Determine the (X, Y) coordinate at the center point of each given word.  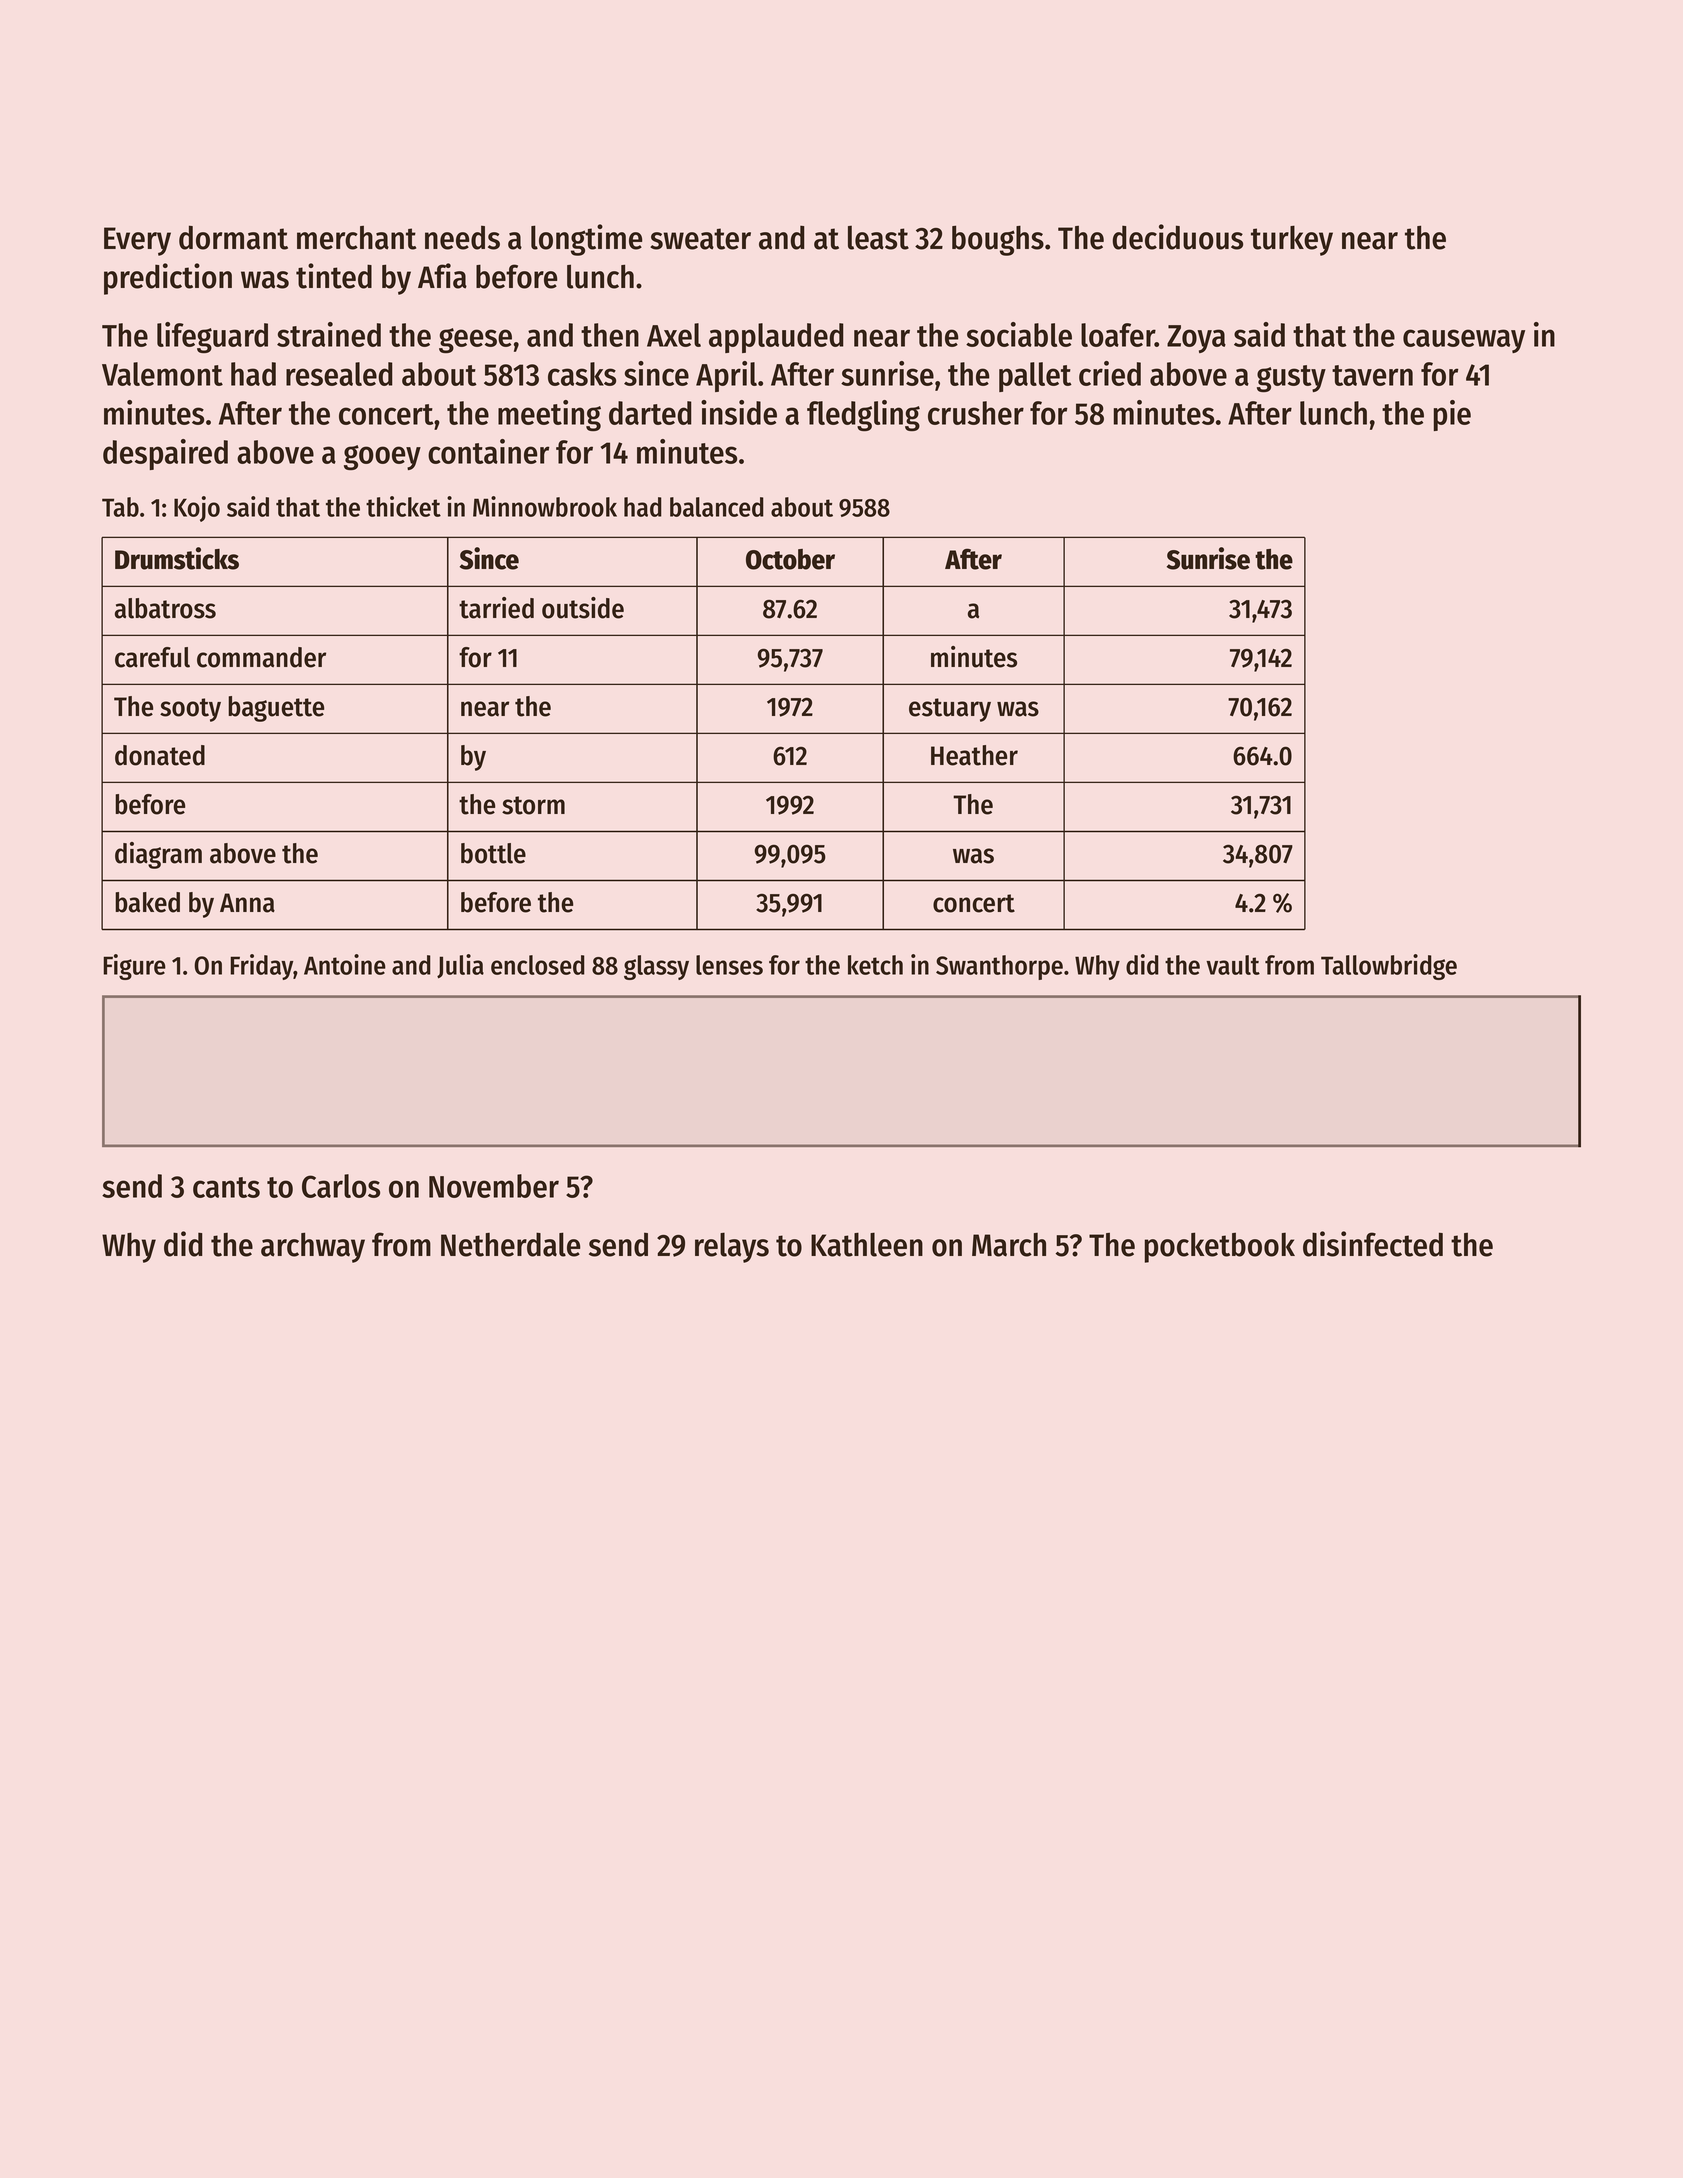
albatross (165, 608)
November (494, 1186)
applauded (776, 338)
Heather (974, 755)
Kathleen (867, 1244)
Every (137, 241)
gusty (1291, 378)
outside (583, 608)
